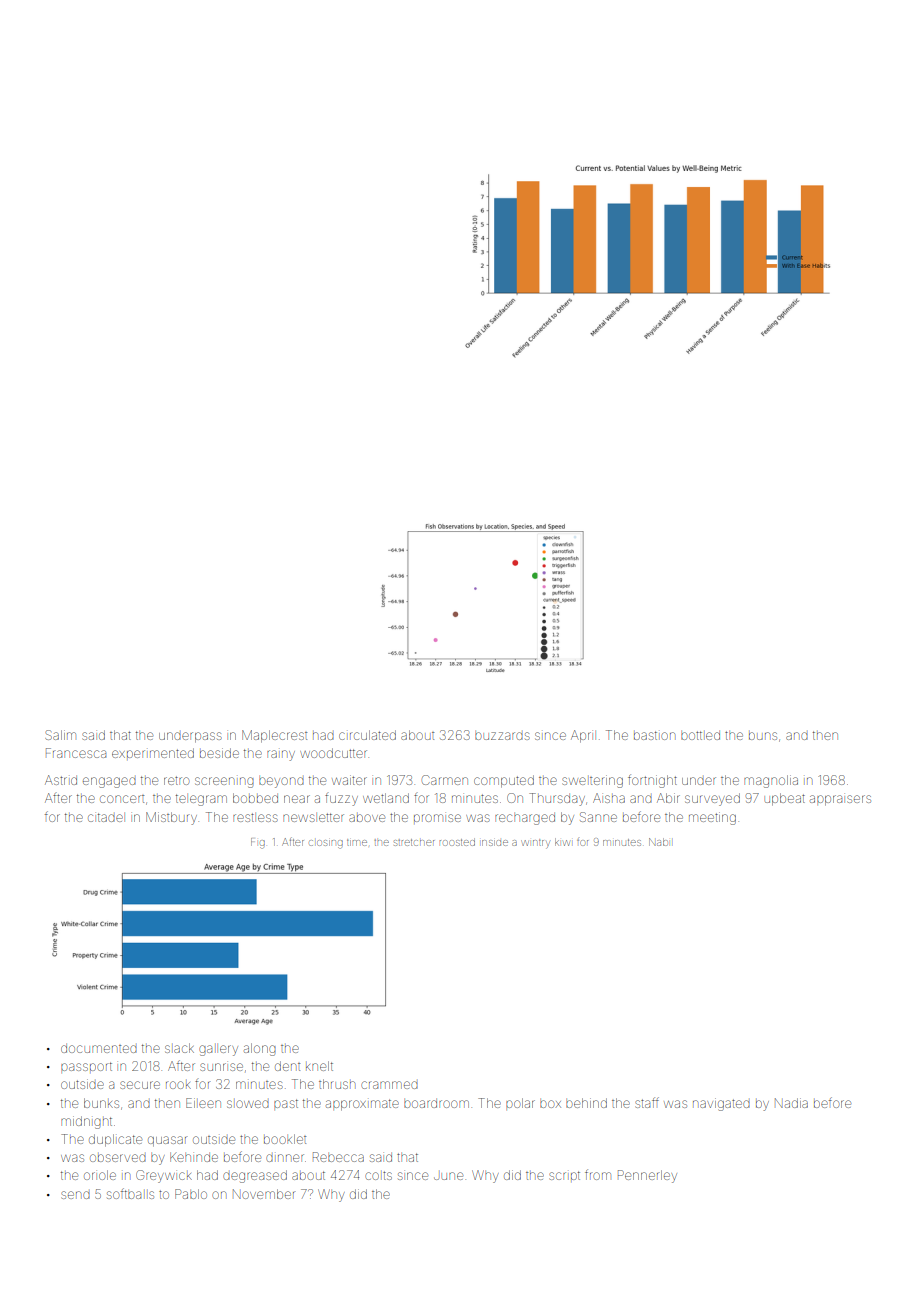 The image size is (924, 1308). Describe the element at coordinates (326, 844) in the screenshot. I see `closing` at that location.
